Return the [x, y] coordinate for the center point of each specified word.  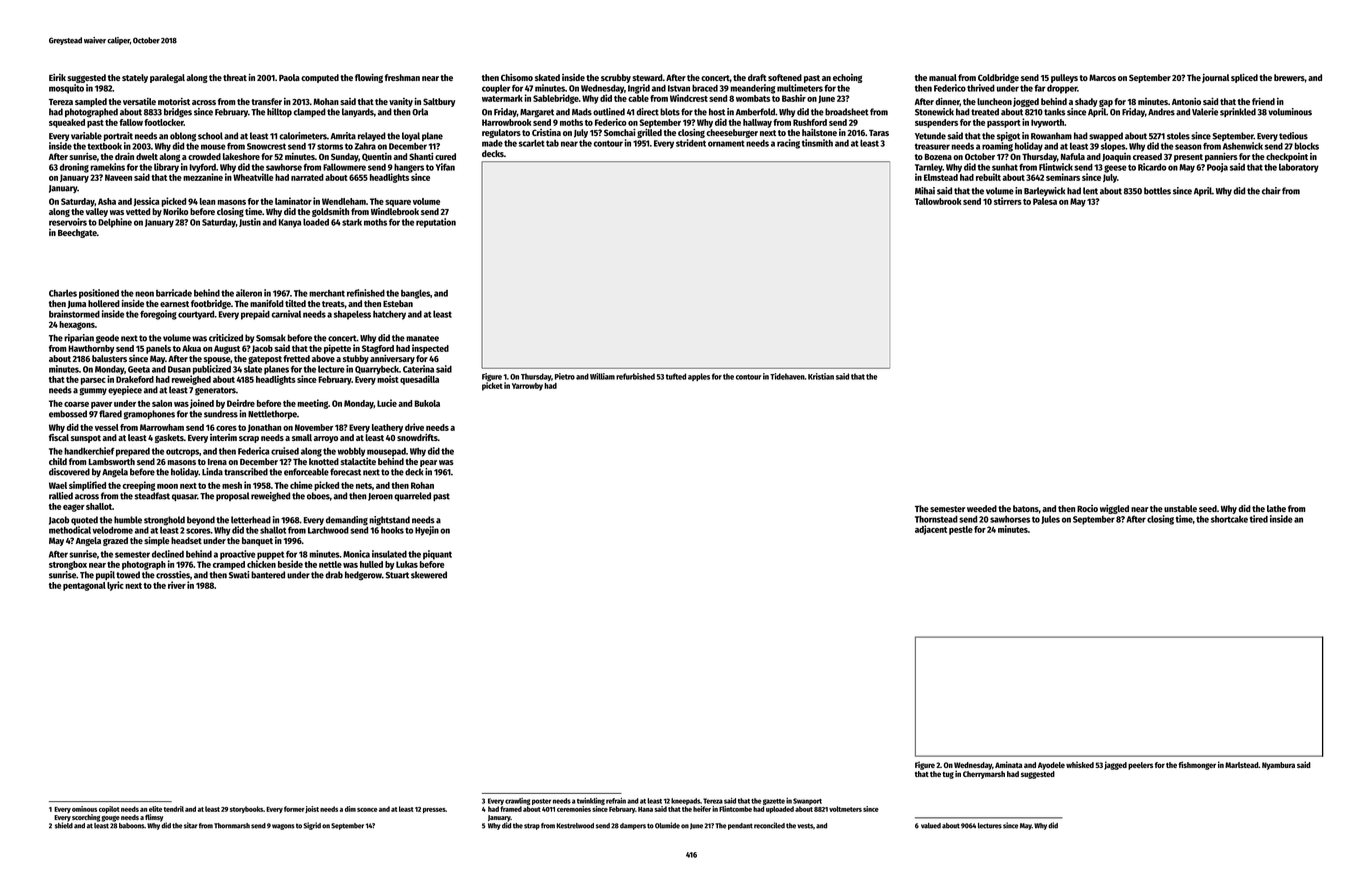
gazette [774, 802]
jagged [1115, 765]
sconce [367, 810]
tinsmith [817, 143]
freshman [402, 77]
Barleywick [1044, 191]
